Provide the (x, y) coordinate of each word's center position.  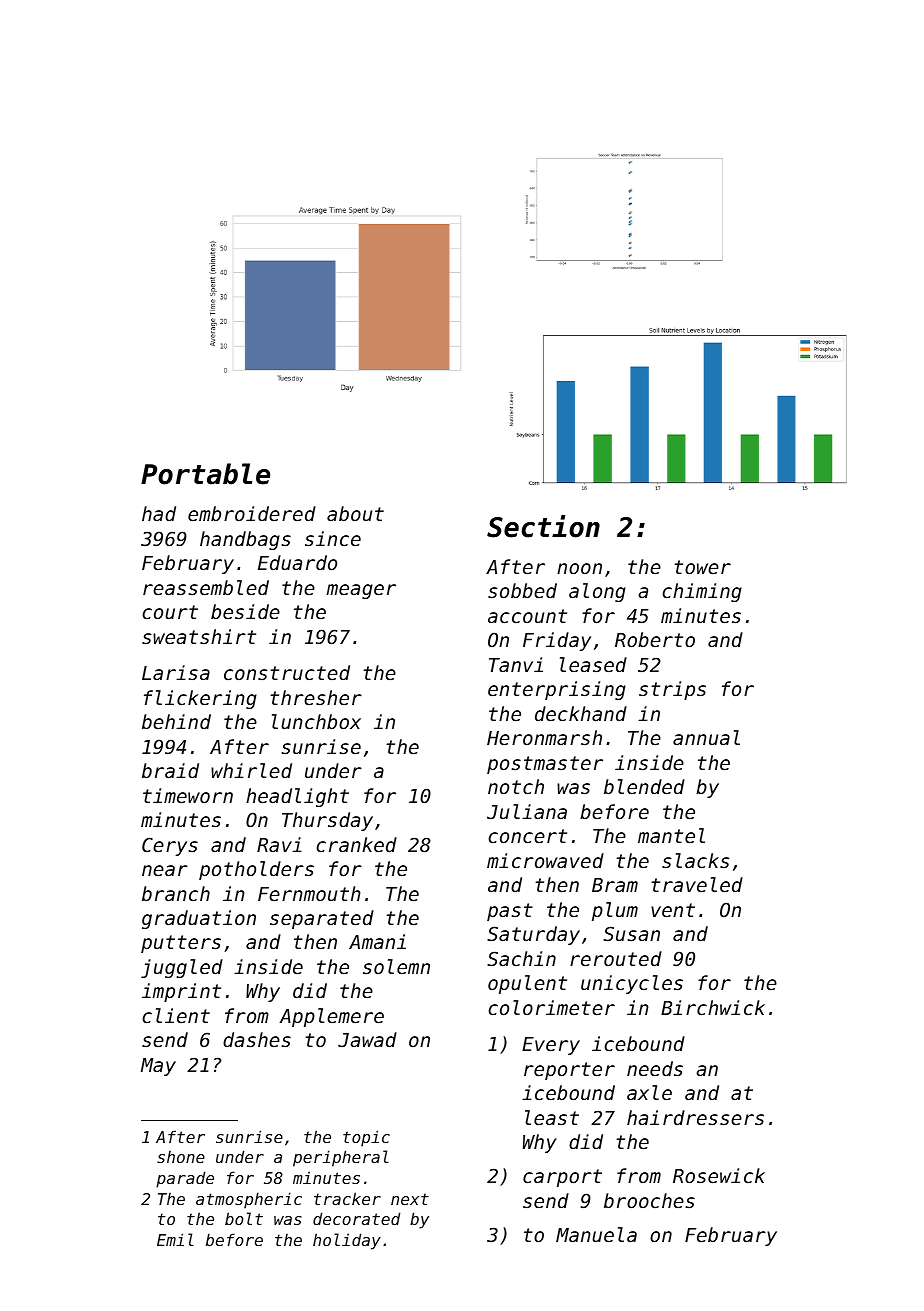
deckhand (581, 713)
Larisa (176, 672)
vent (673, 910)
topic (366, 1138)
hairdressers (695, 1117)
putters (181, 944)
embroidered (252, 513)
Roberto (655, 639)
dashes (257, 1039)
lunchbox (316, 721)
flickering (200, 699)
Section (543, 526)
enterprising (557, 690)
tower (702, 567)
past (510, 912)
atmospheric (249, 1200)
